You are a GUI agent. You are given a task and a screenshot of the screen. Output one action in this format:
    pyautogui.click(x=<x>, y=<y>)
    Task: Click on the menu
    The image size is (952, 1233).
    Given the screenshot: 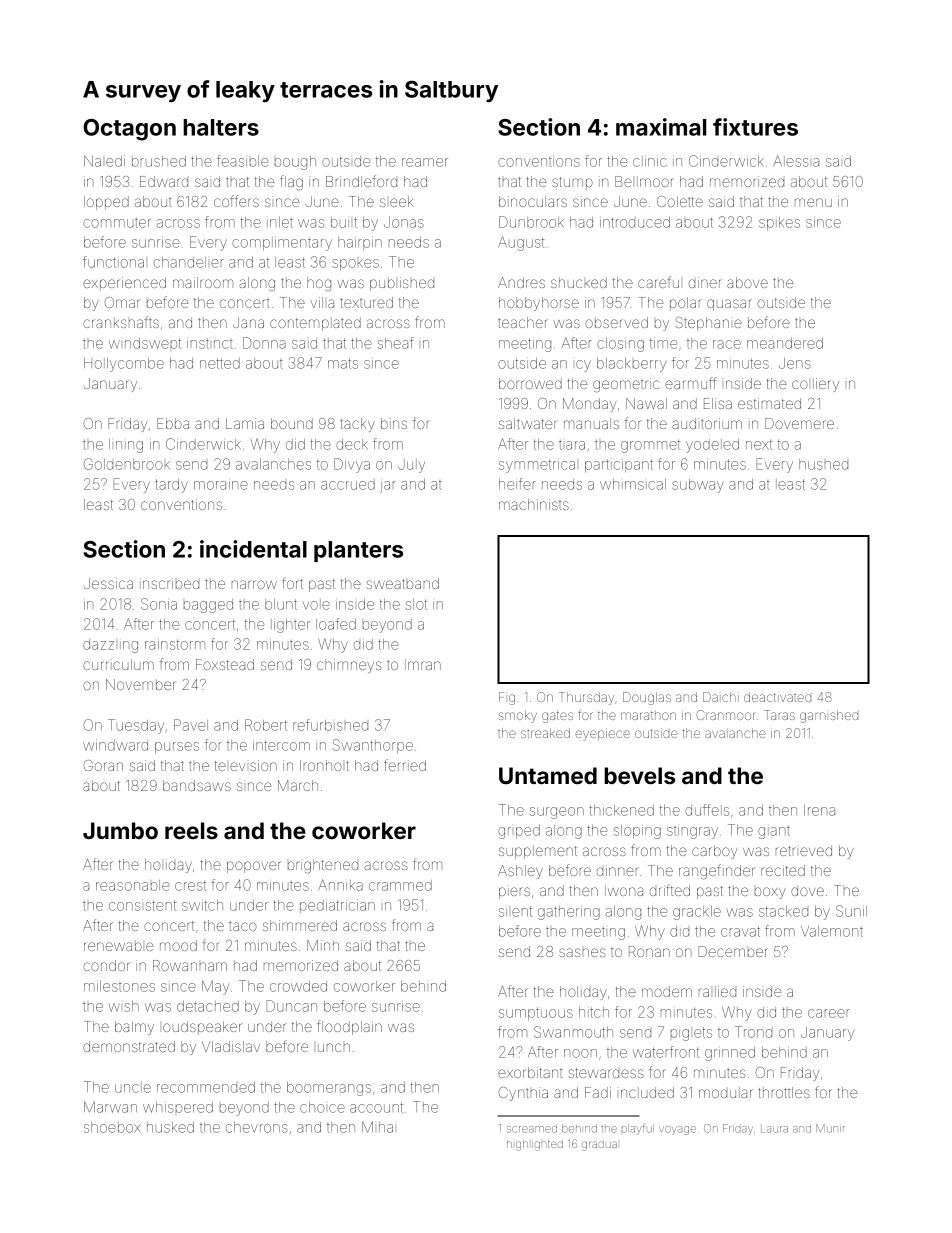 What is the action you would take?
    pyautogui.click(x=813, y=202)
